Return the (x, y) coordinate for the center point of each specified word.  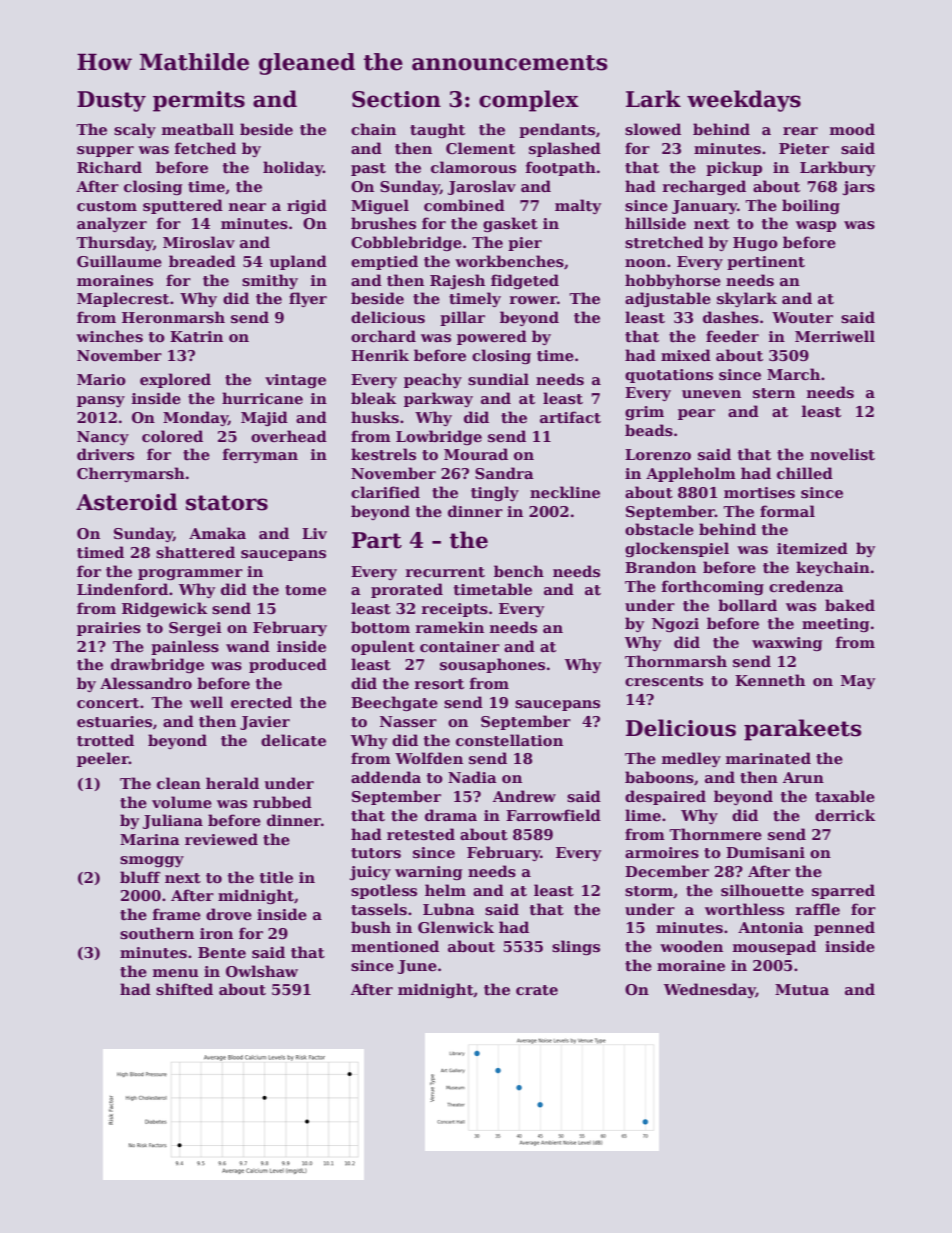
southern (157, 933)
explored (175, 380)
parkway (438, 399)
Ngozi (675, 625)
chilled (805, 473)
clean (179, 783)
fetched (205, 148)
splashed (565, 149)
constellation (509, 740)
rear (800, 131)
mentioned (395, 946)
